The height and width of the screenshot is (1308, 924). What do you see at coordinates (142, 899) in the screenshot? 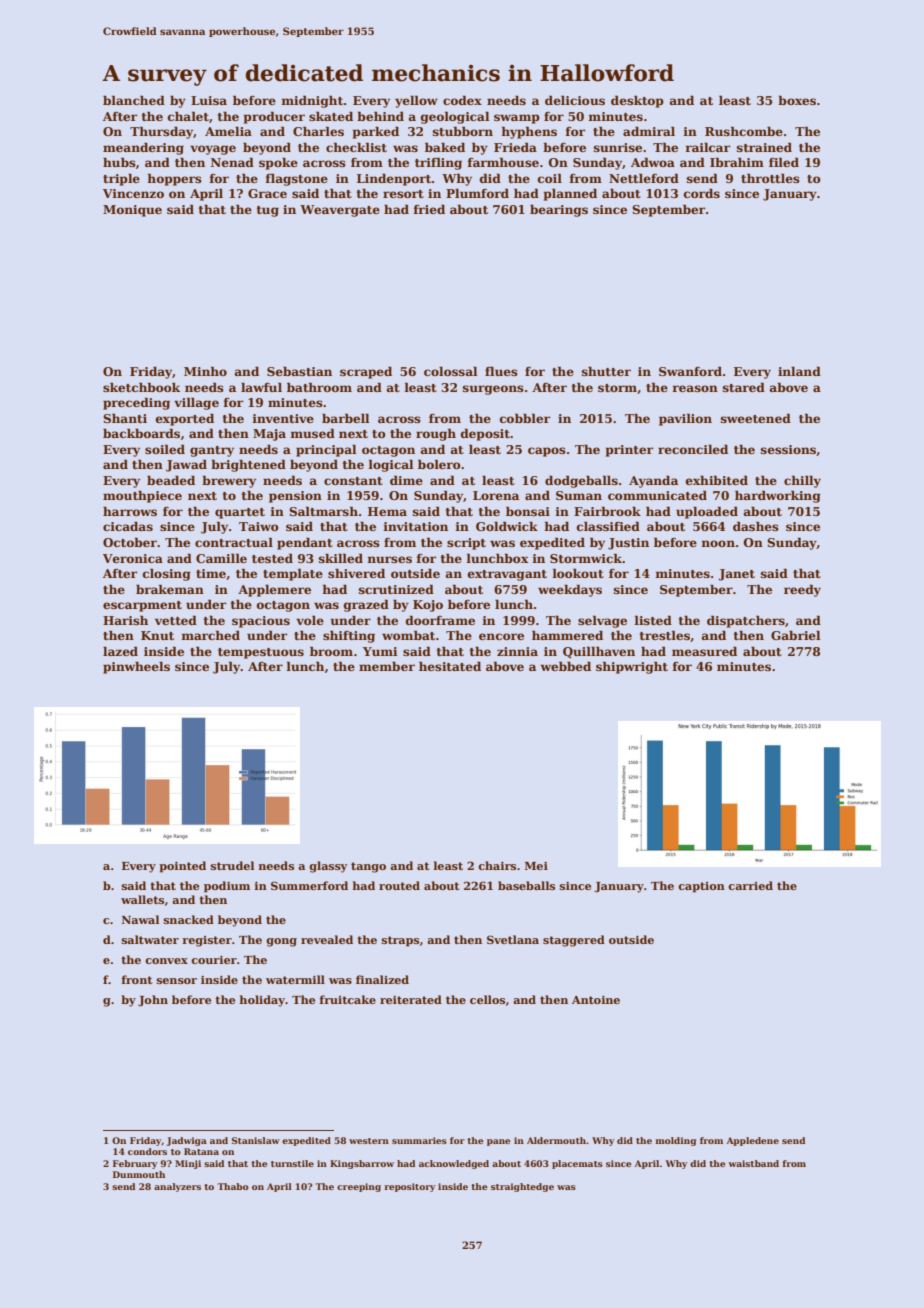
I see `wallets` at bounding box center [142, 899].
